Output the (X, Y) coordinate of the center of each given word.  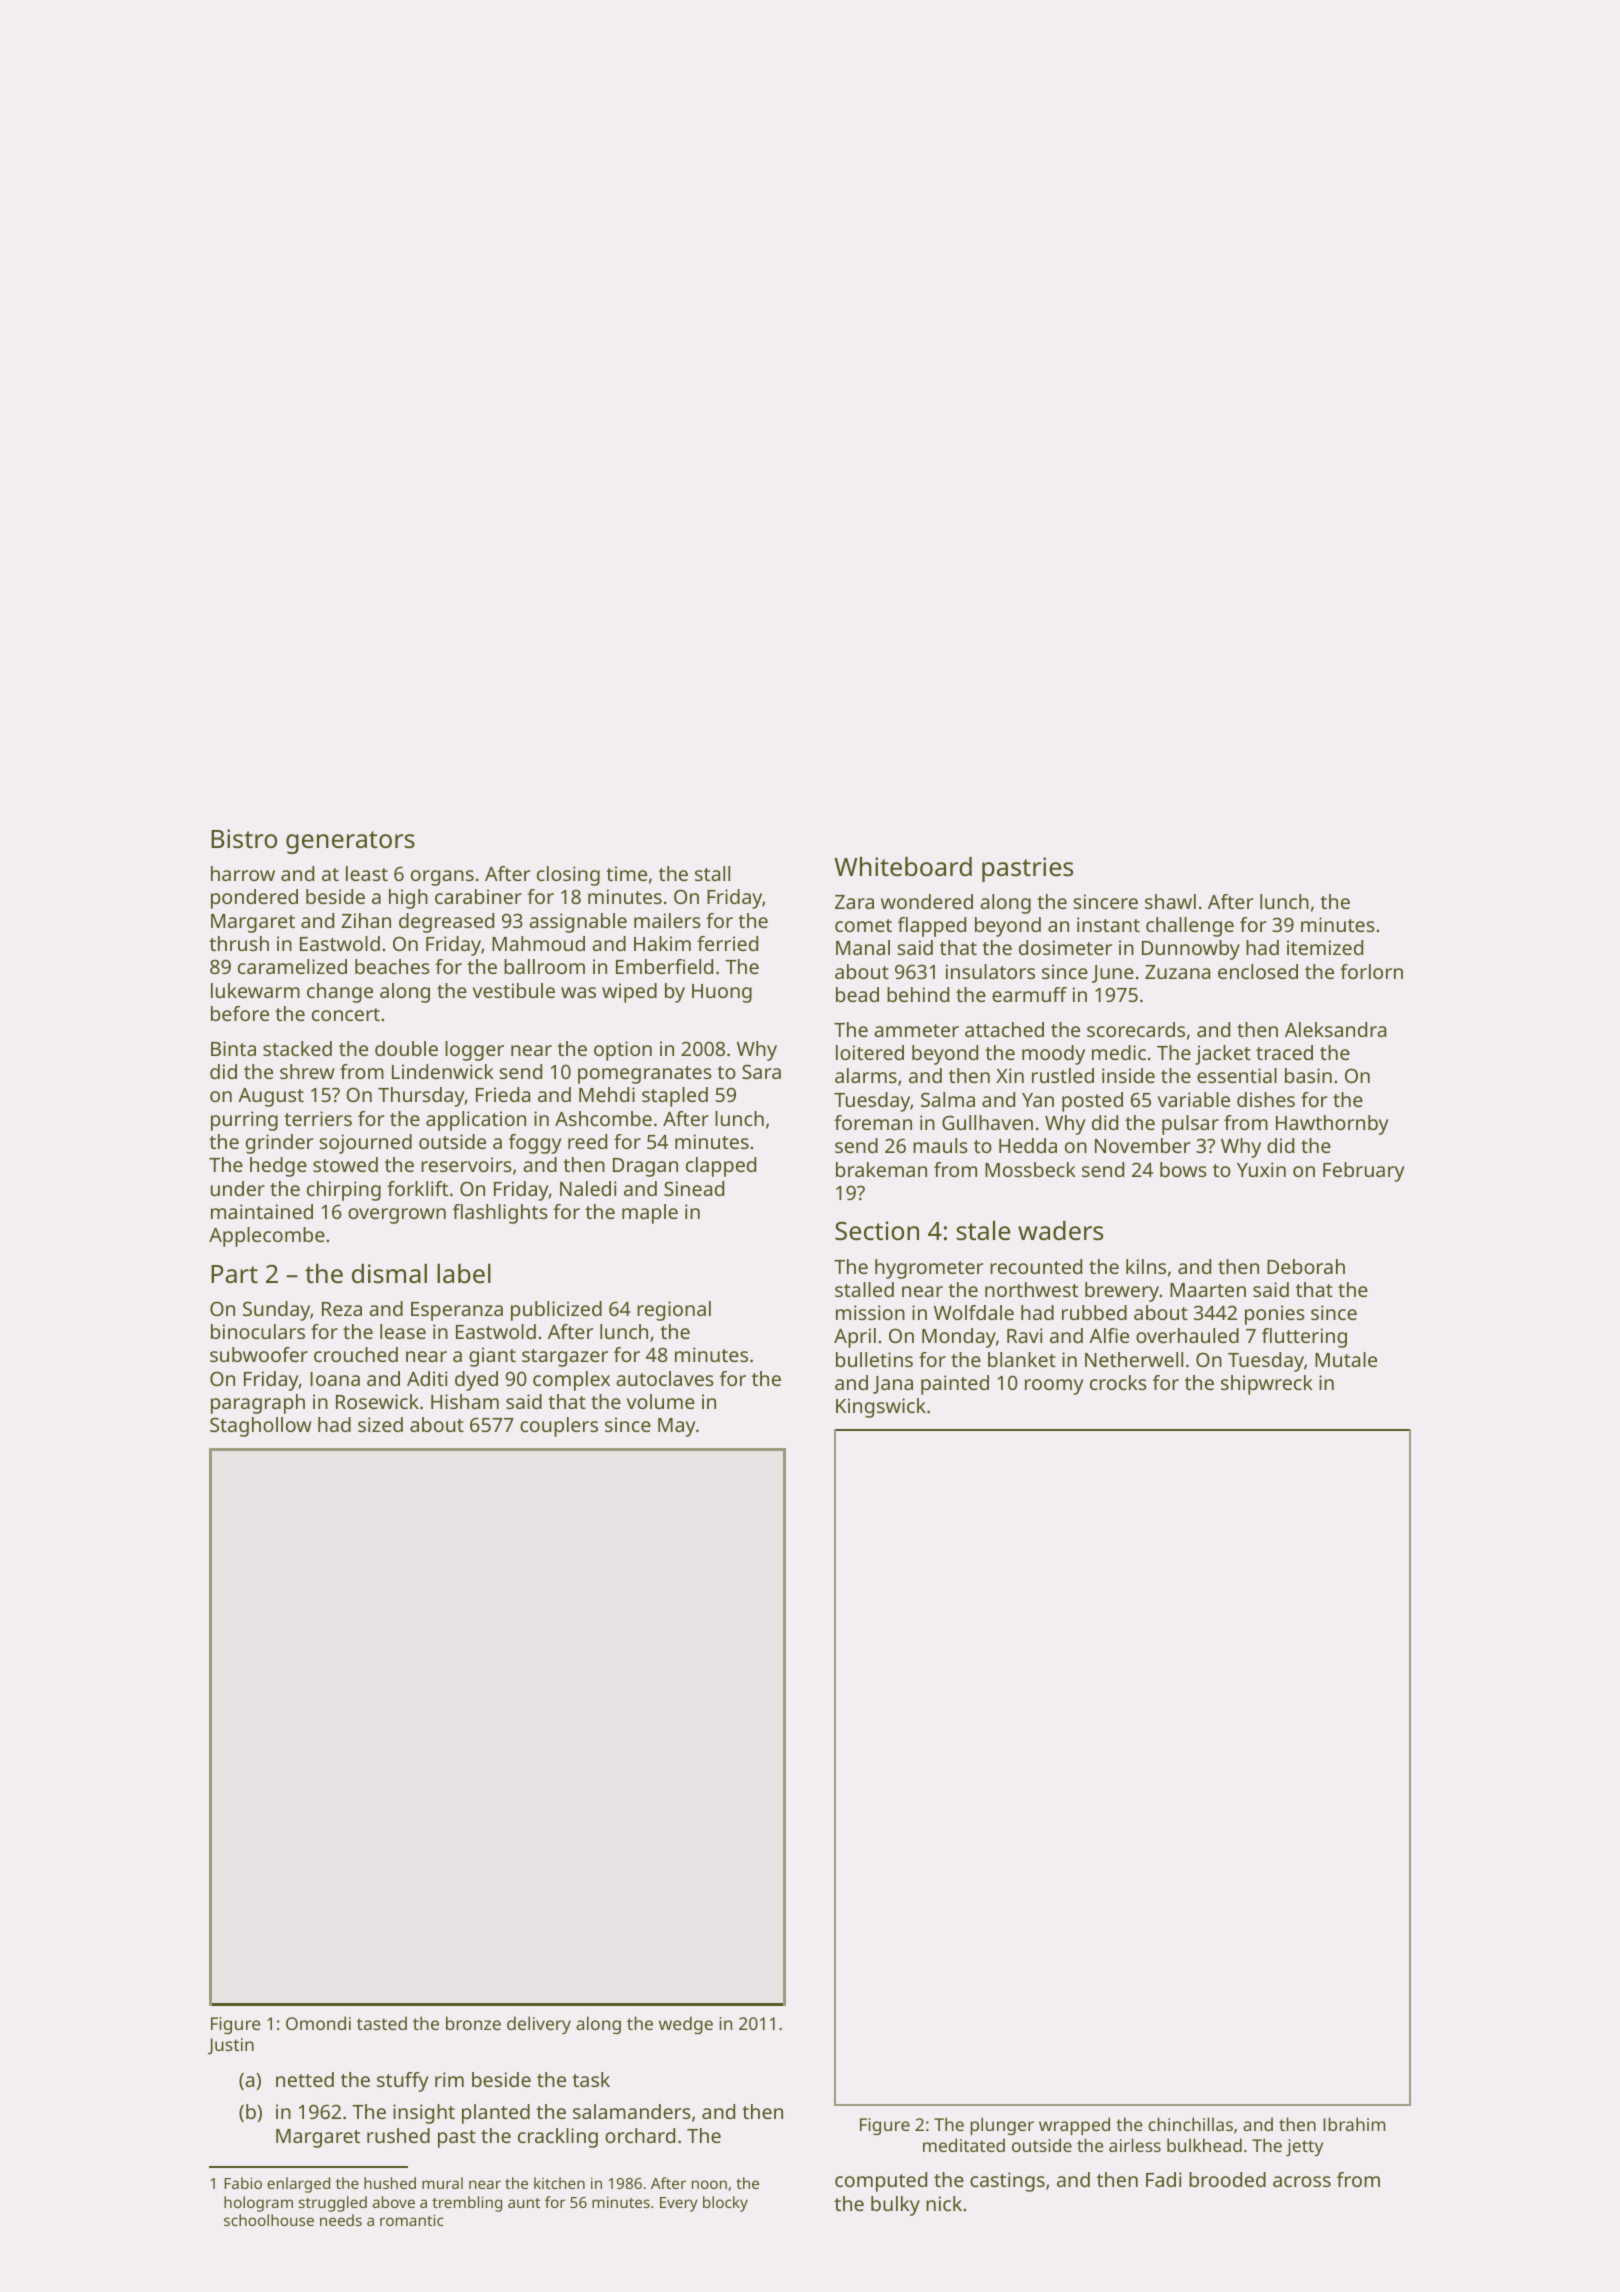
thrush (239, 943)
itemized (1325, 947)
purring (244, 1121)
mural (442, 2183)
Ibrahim (1354, 2124)
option (623, 1051)
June (1113, 974)
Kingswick (881, 1408)
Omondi (318, 2023)
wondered (927, 901)
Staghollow (261, 1427)
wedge (686, 2025)
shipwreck (1266, 1385)
